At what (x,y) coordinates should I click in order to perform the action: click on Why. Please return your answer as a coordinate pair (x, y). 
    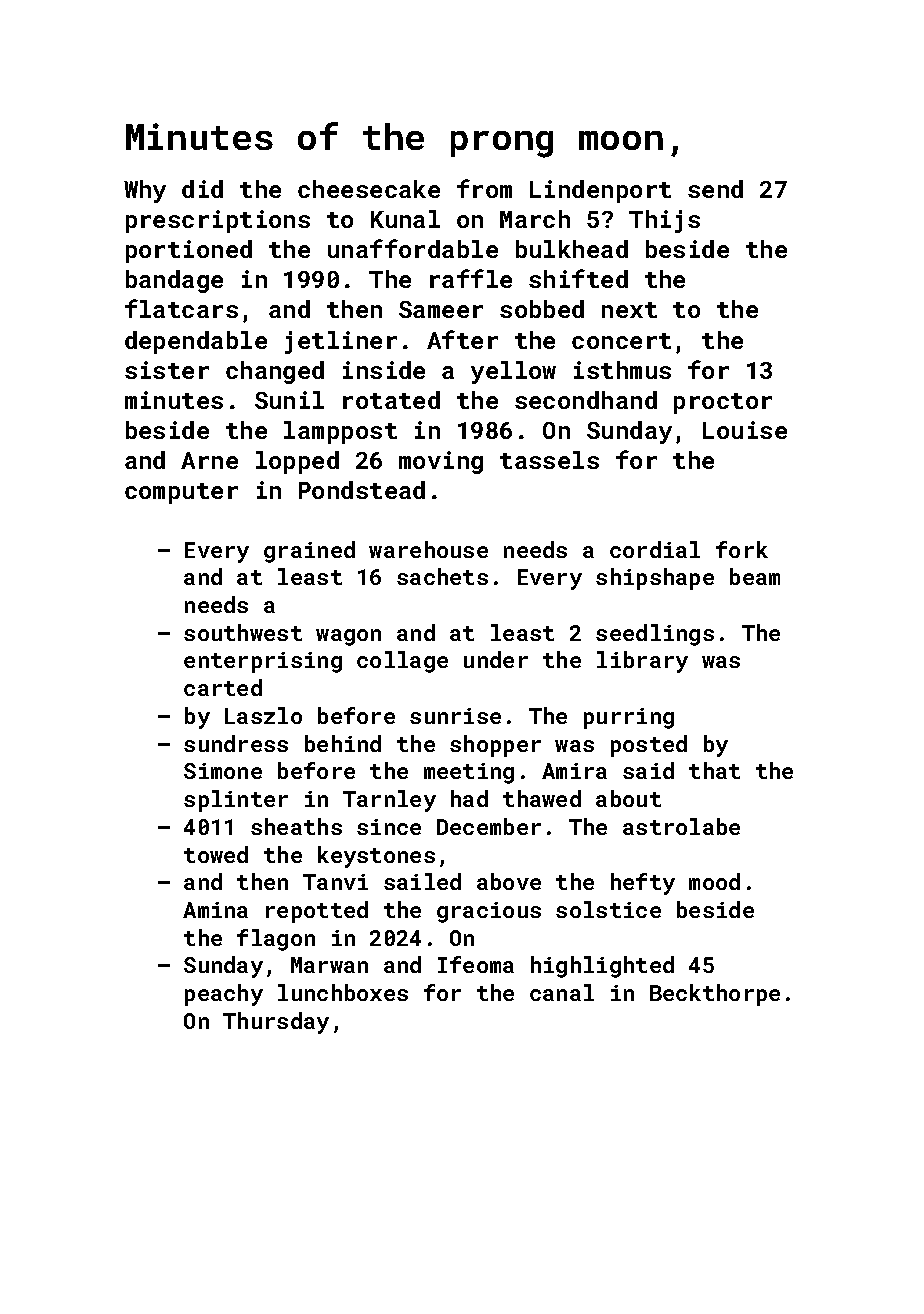
    Looking at the image, I should click on (145, 191).
